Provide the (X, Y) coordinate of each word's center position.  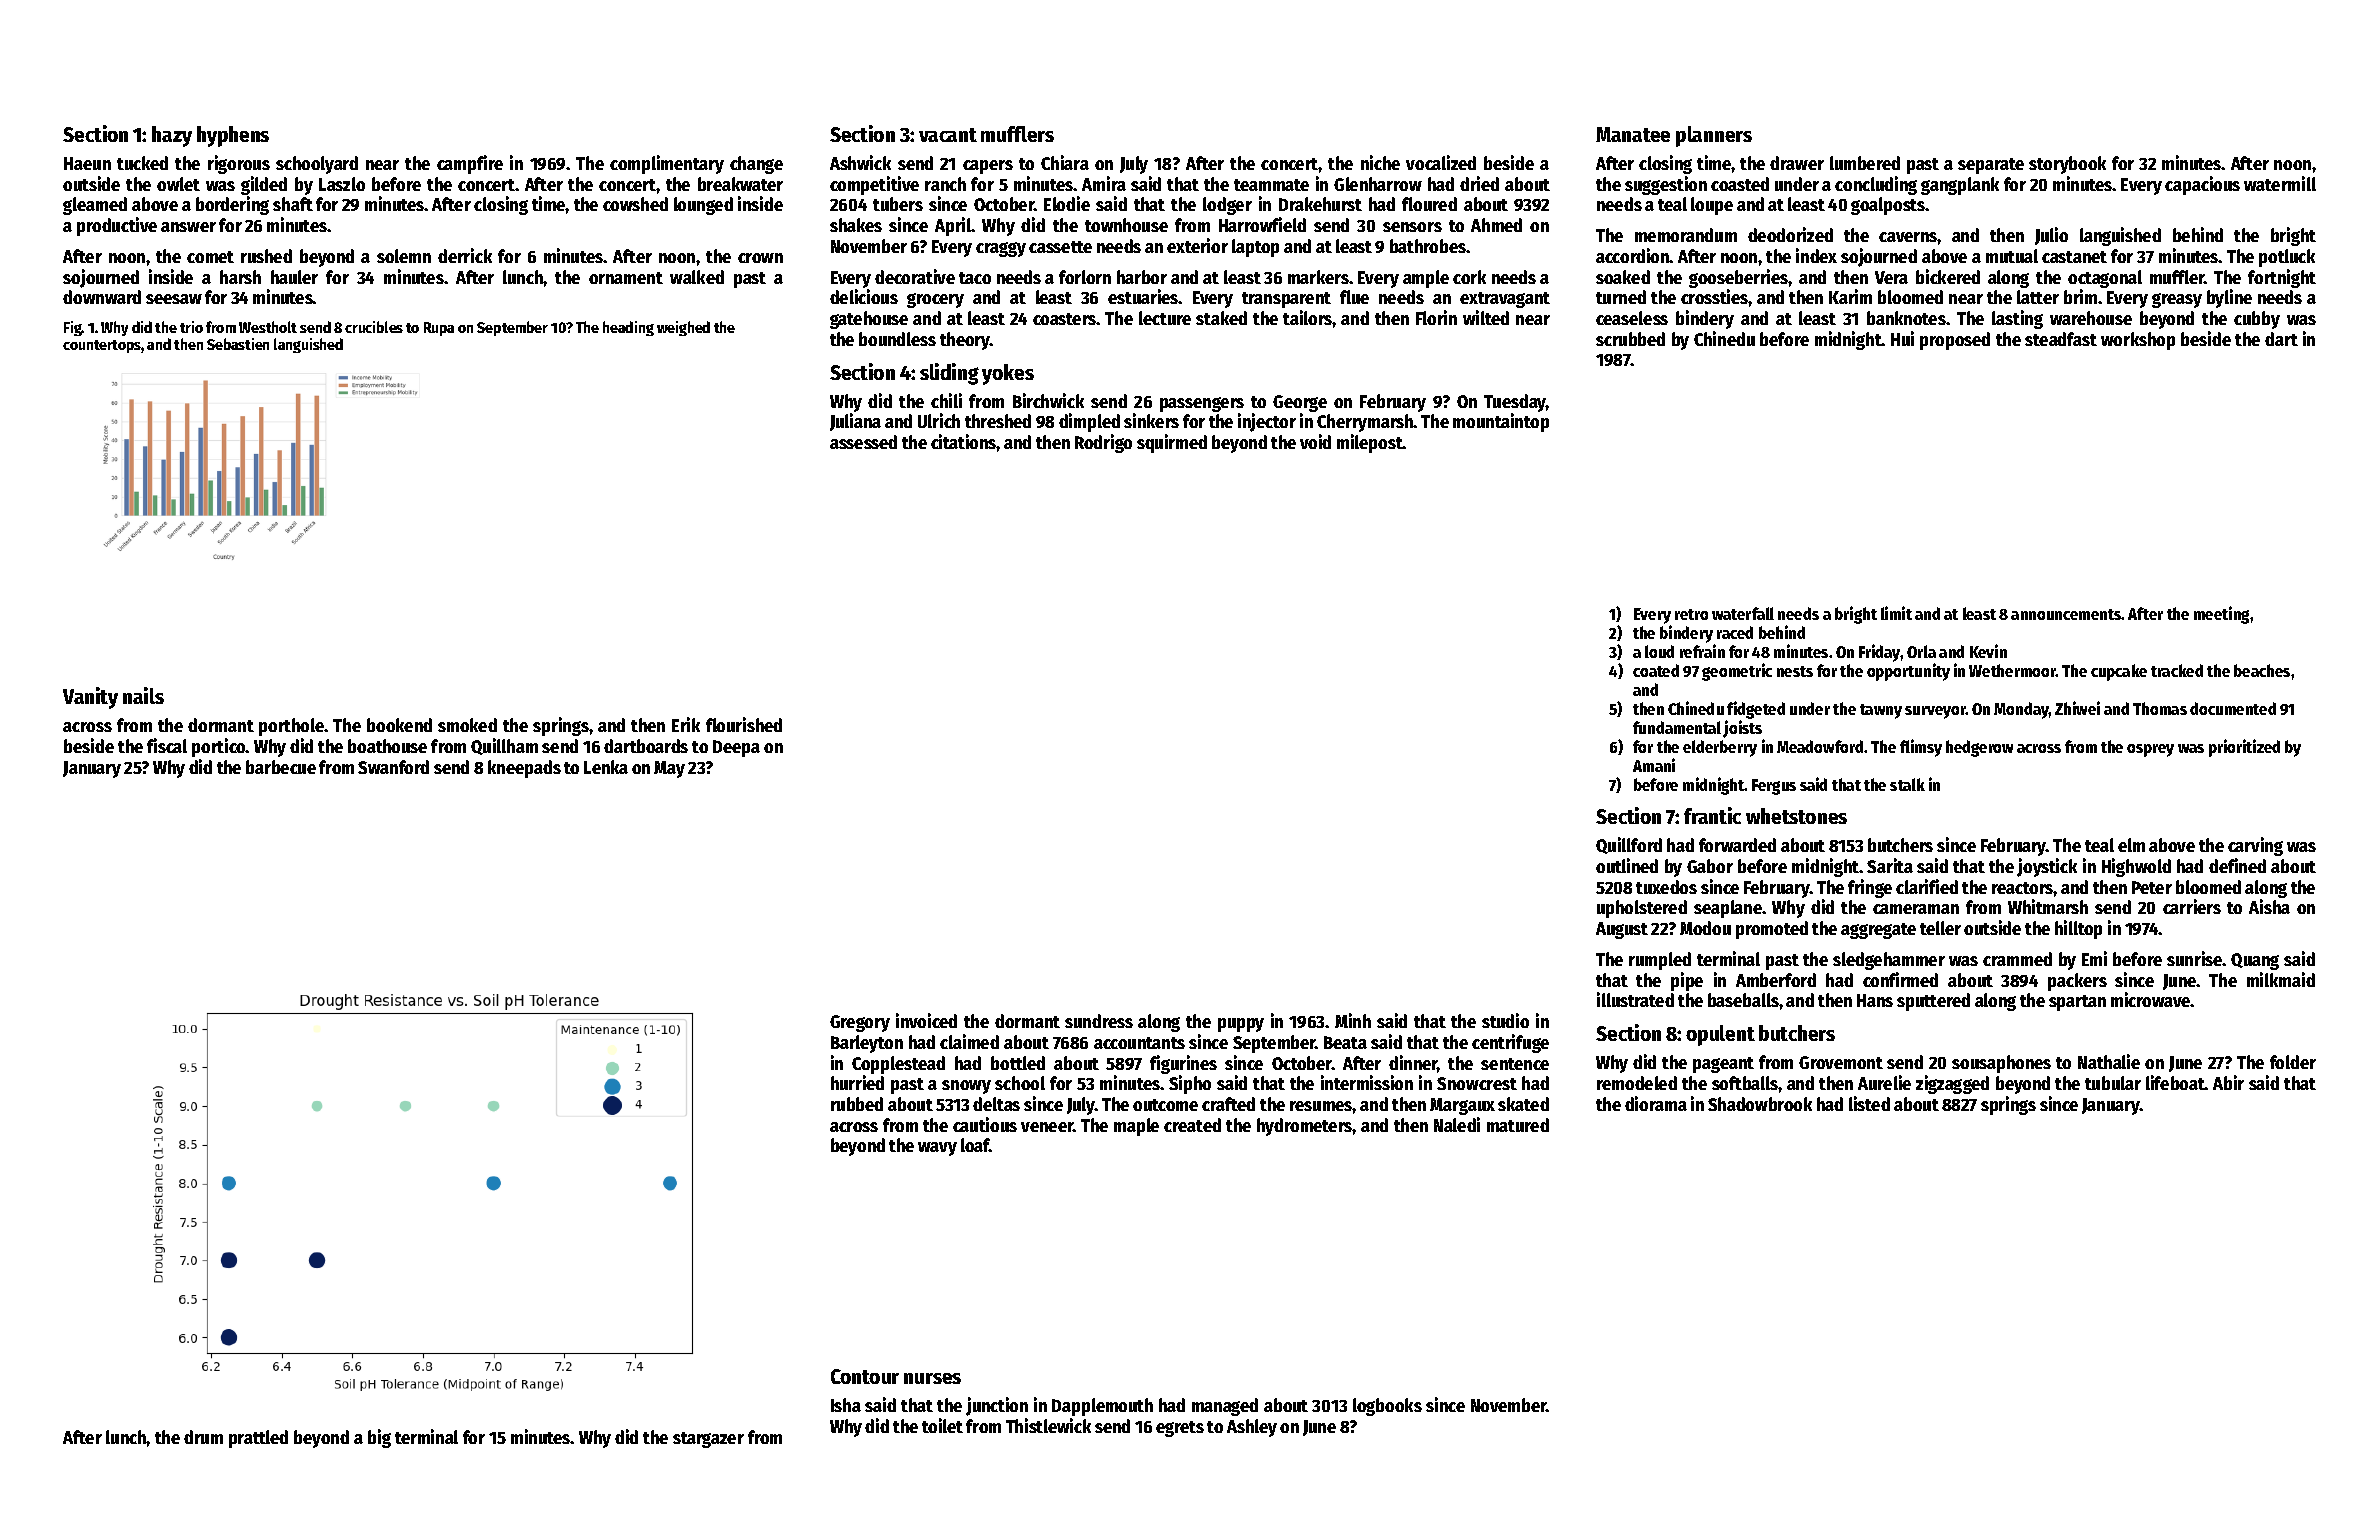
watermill (2280, 183)
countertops (102, 346)
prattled (258, 1439)
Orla (1921, 651)
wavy (937, 1149)
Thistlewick (1048, 1425)
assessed (863, 442)
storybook (2067, 165)
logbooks (1387, 1407)
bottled (1018, 1063)
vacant (948, 135)
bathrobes (1428, 246)
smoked (467, 725)
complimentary (667, 164)
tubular (2113, 1083)
